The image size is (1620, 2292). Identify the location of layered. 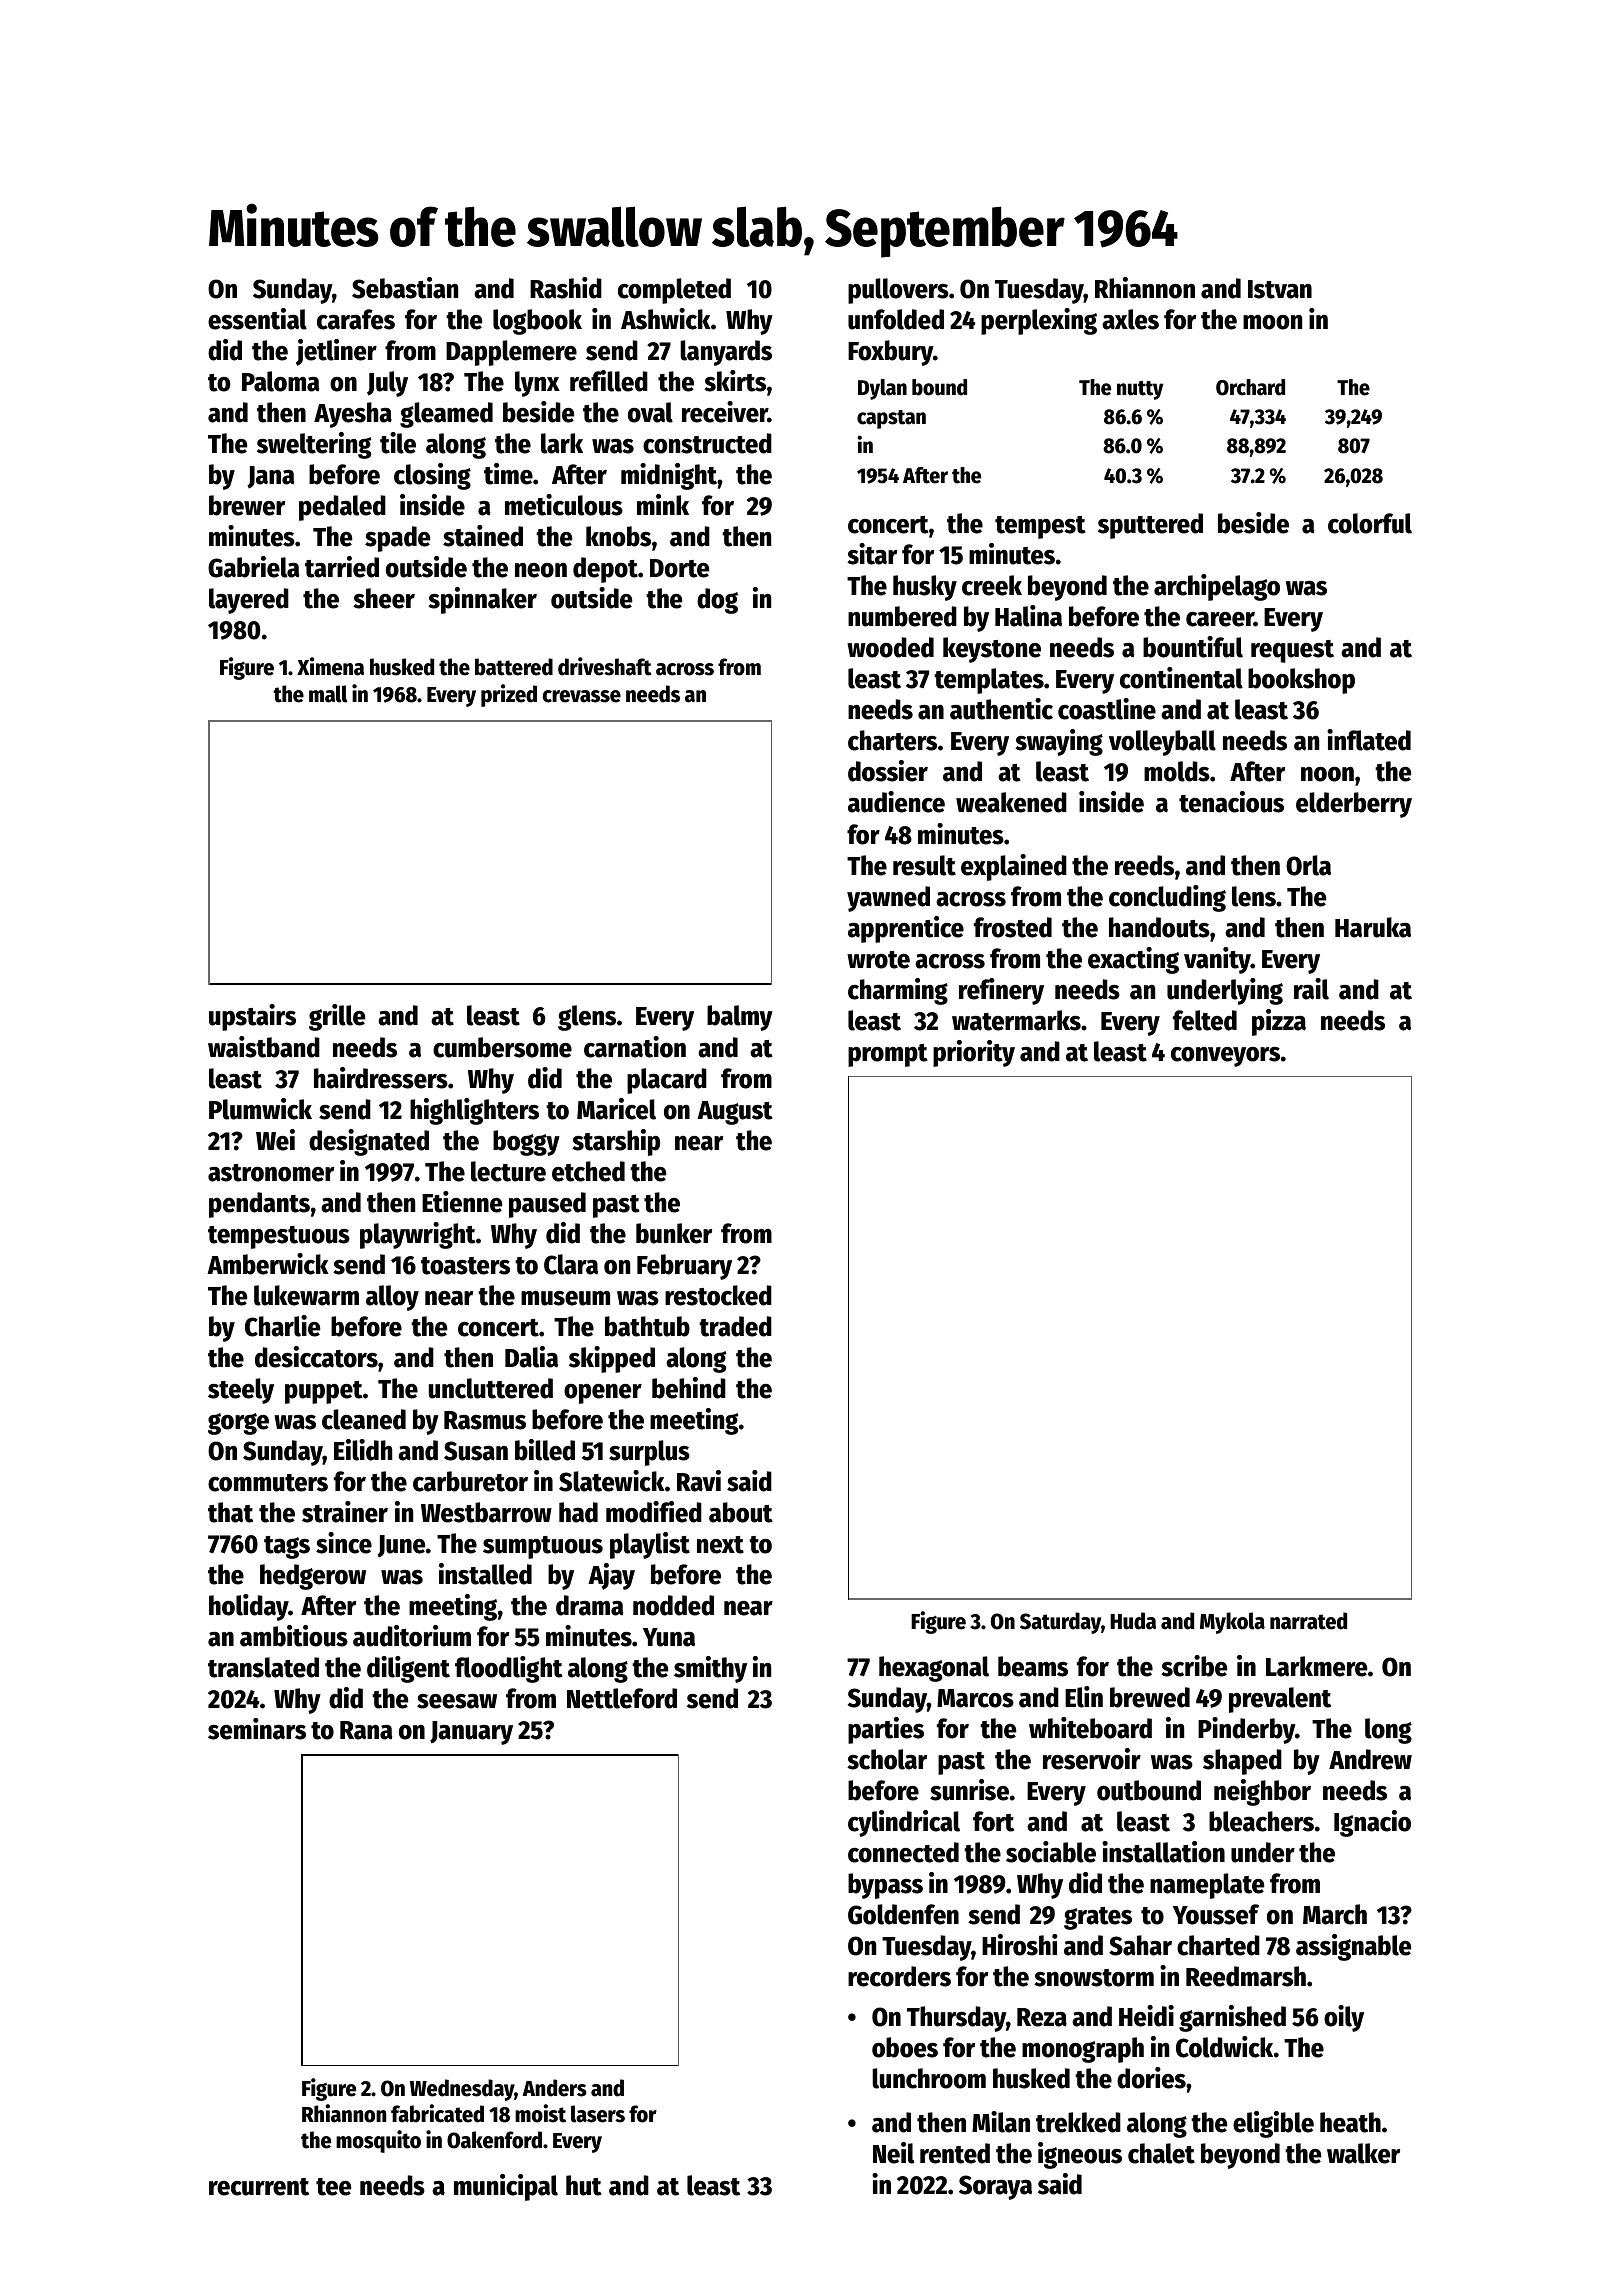
(249, 601).
